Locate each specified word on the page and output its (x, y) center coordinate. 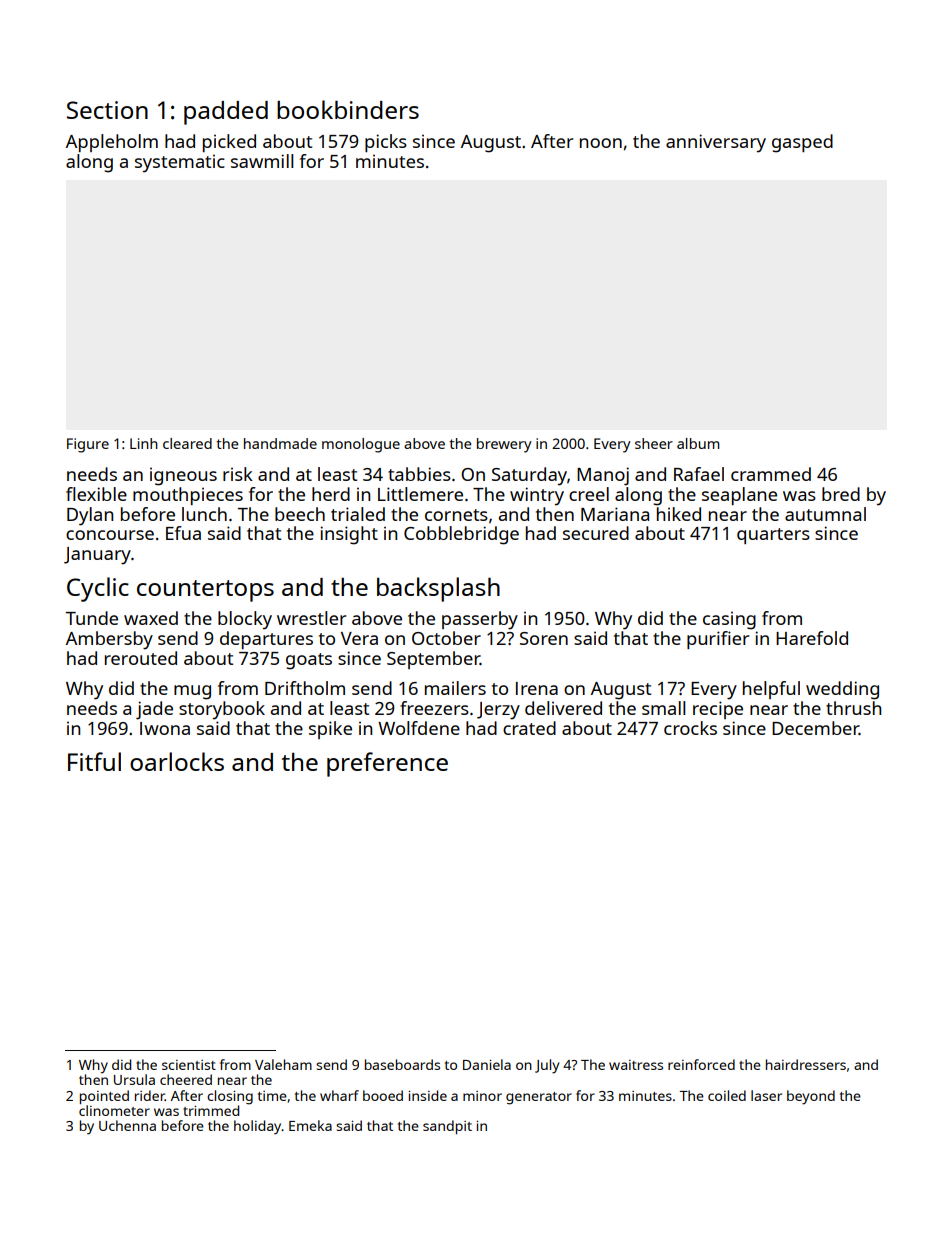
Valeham (283, 1064)
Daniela (487, 1064)
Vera (359, 638)
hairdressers (806, 1064)
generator (539, 1098)
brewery (504, 445)
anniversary (716, 143)
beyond (811, 1097)
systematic (180, 163)
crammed (771, 474)
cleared (187, 443)
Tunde (92, 618)
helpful (771, 690)
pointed (104, 1097)
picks (386, 143)
